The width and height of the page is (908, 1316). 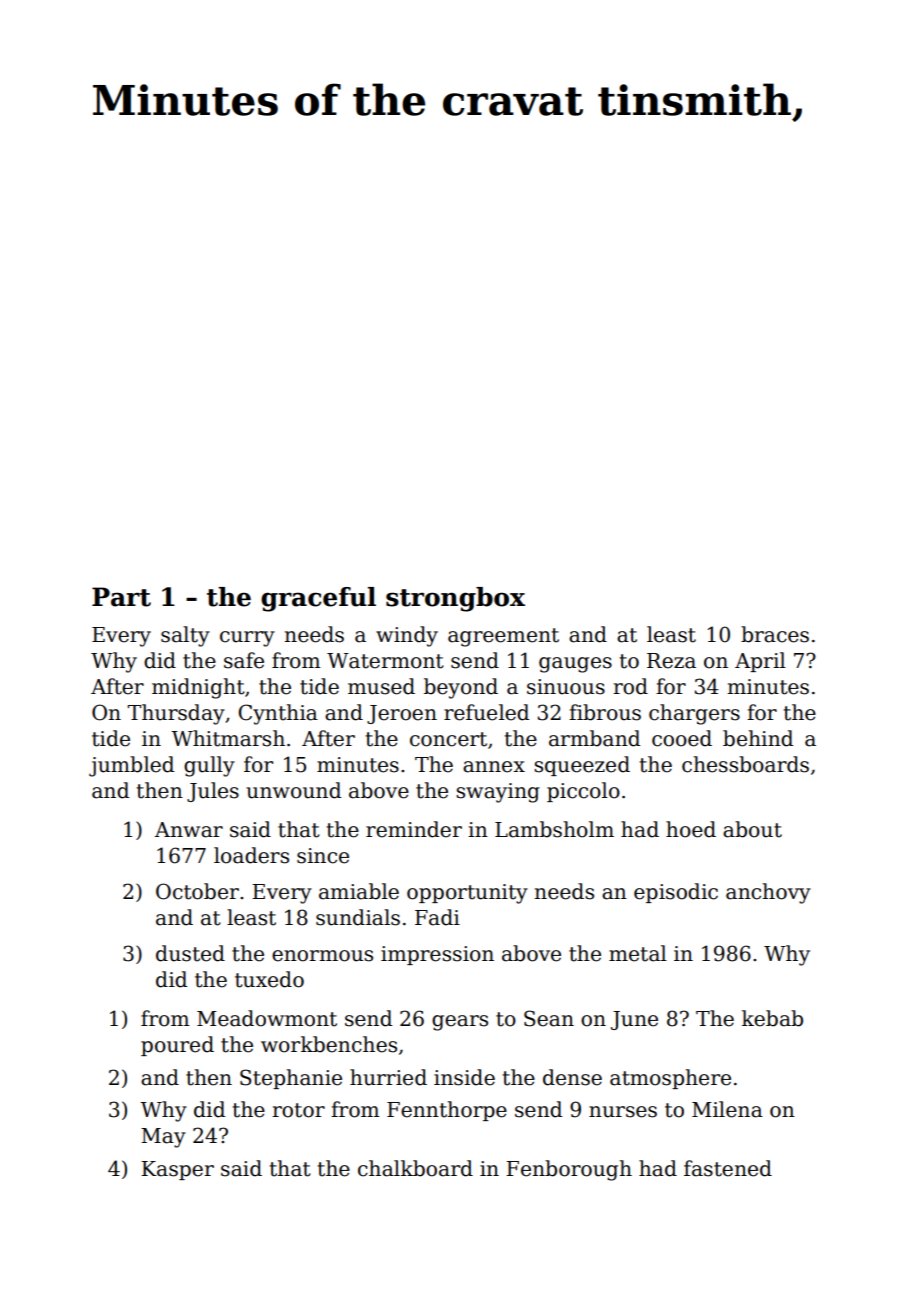 What do you see at coordinates (177, 1046) in the page?
I see `poured` at bounding box center [177, 1046].
